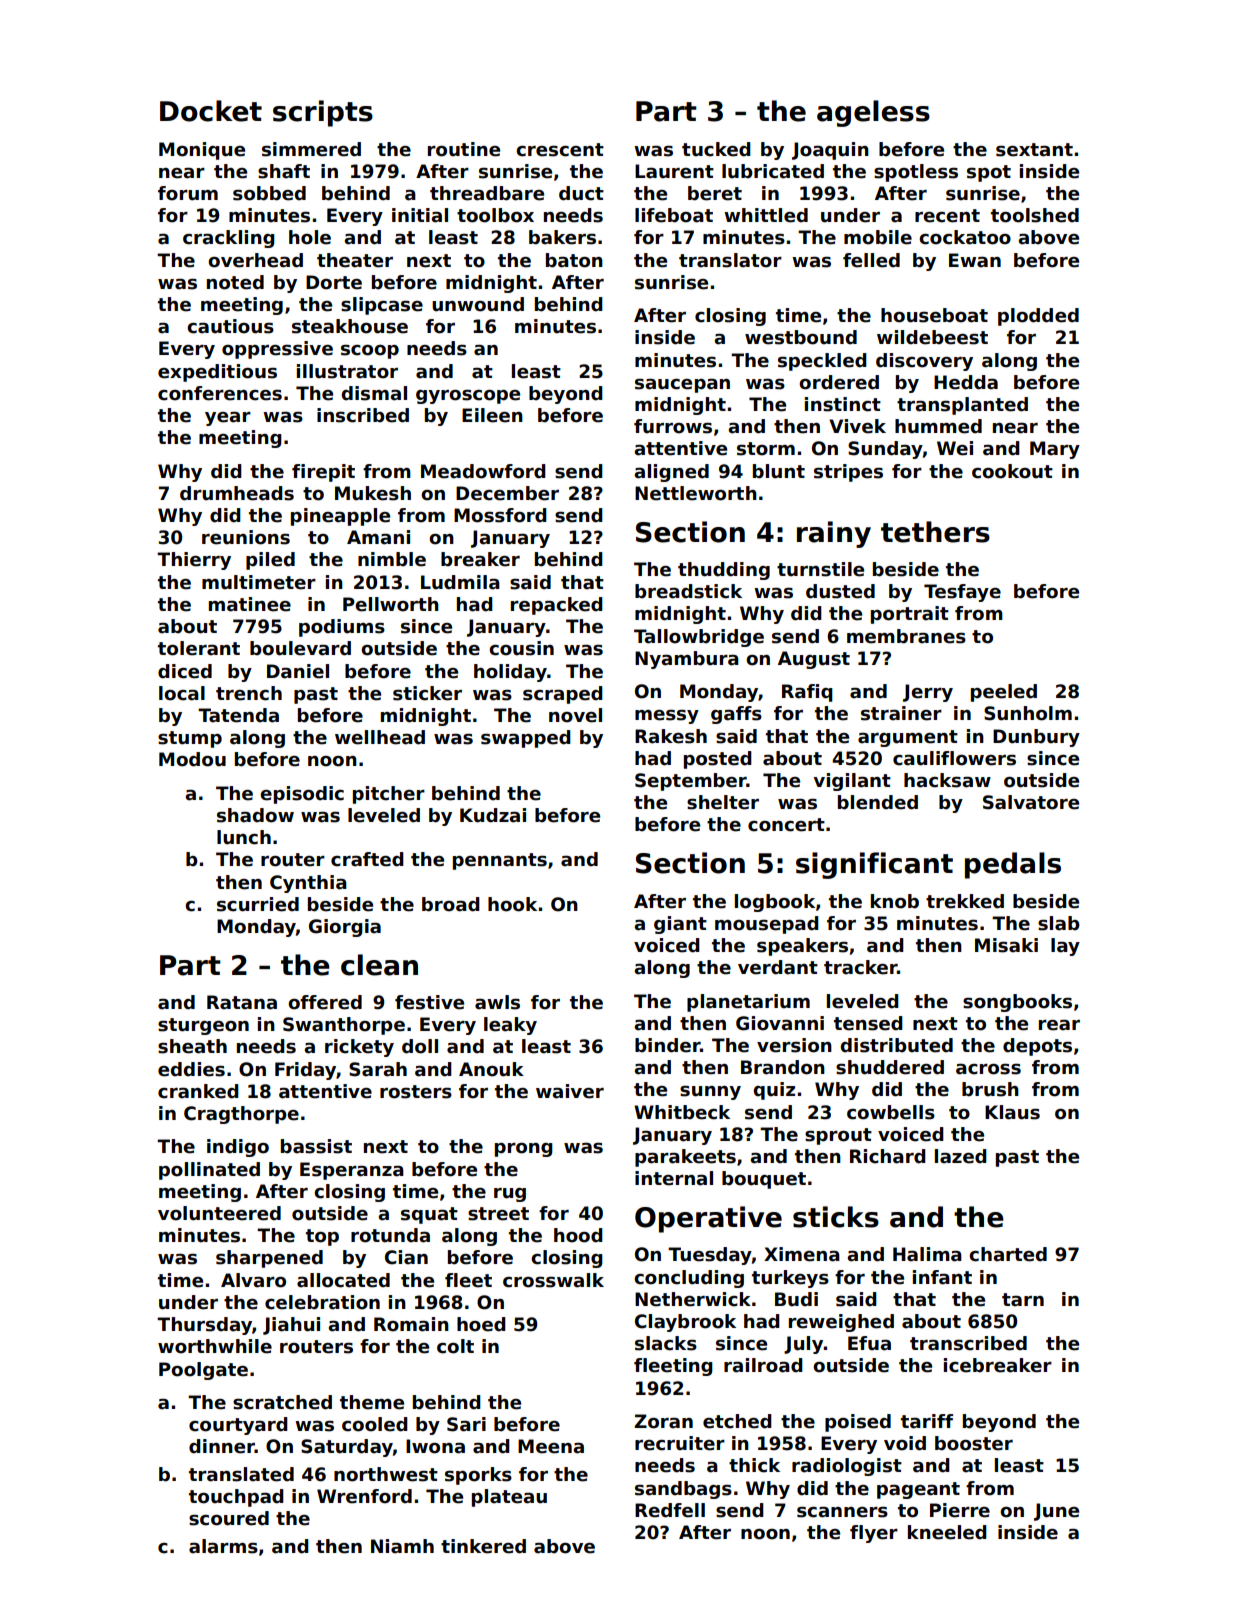 The height and width of the image is (1602, 1238). I want to click on ageless, so click(873, 113).
